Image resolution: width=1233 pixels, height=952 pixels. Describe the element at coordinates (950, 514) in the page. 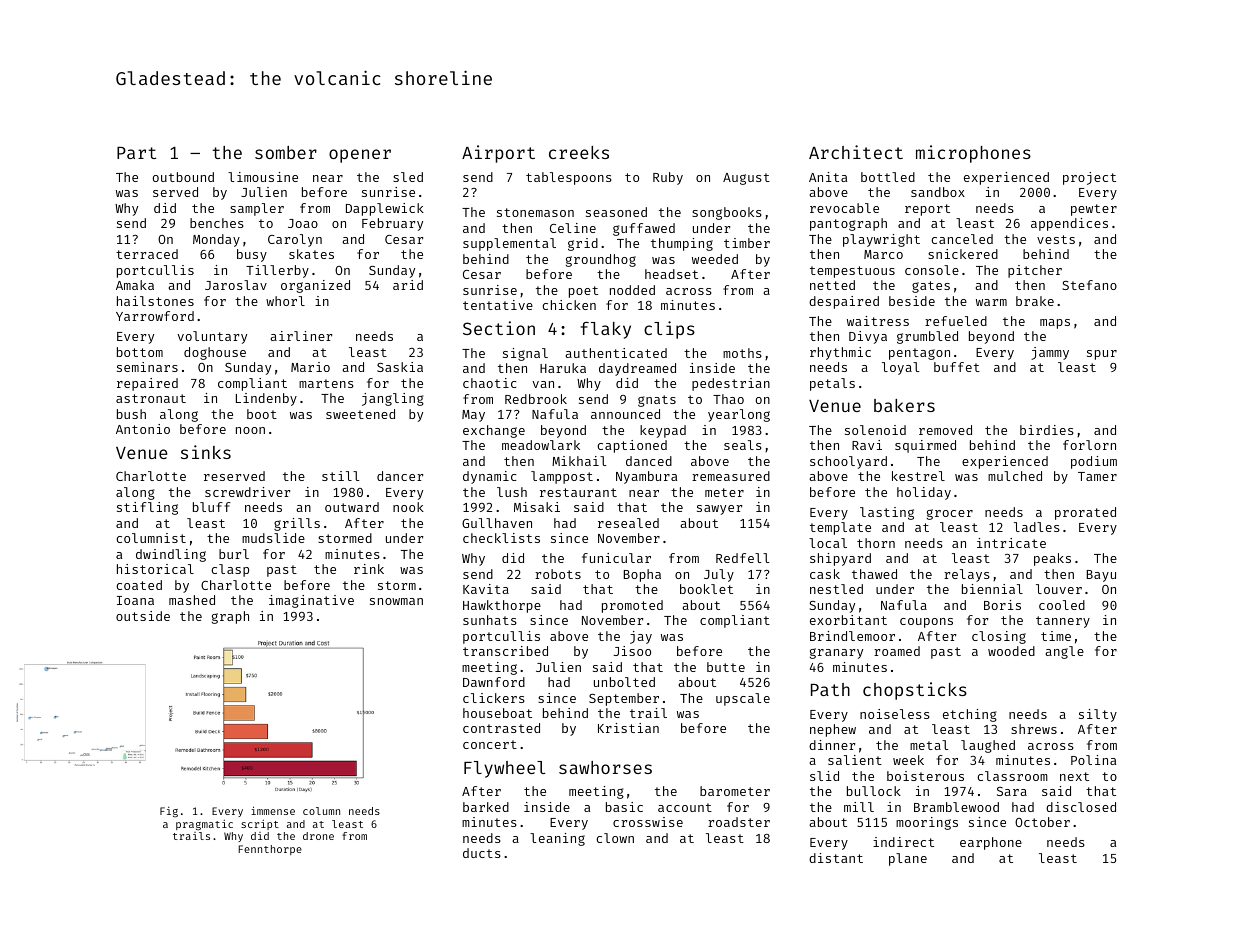

I see `grocer` at that location.
